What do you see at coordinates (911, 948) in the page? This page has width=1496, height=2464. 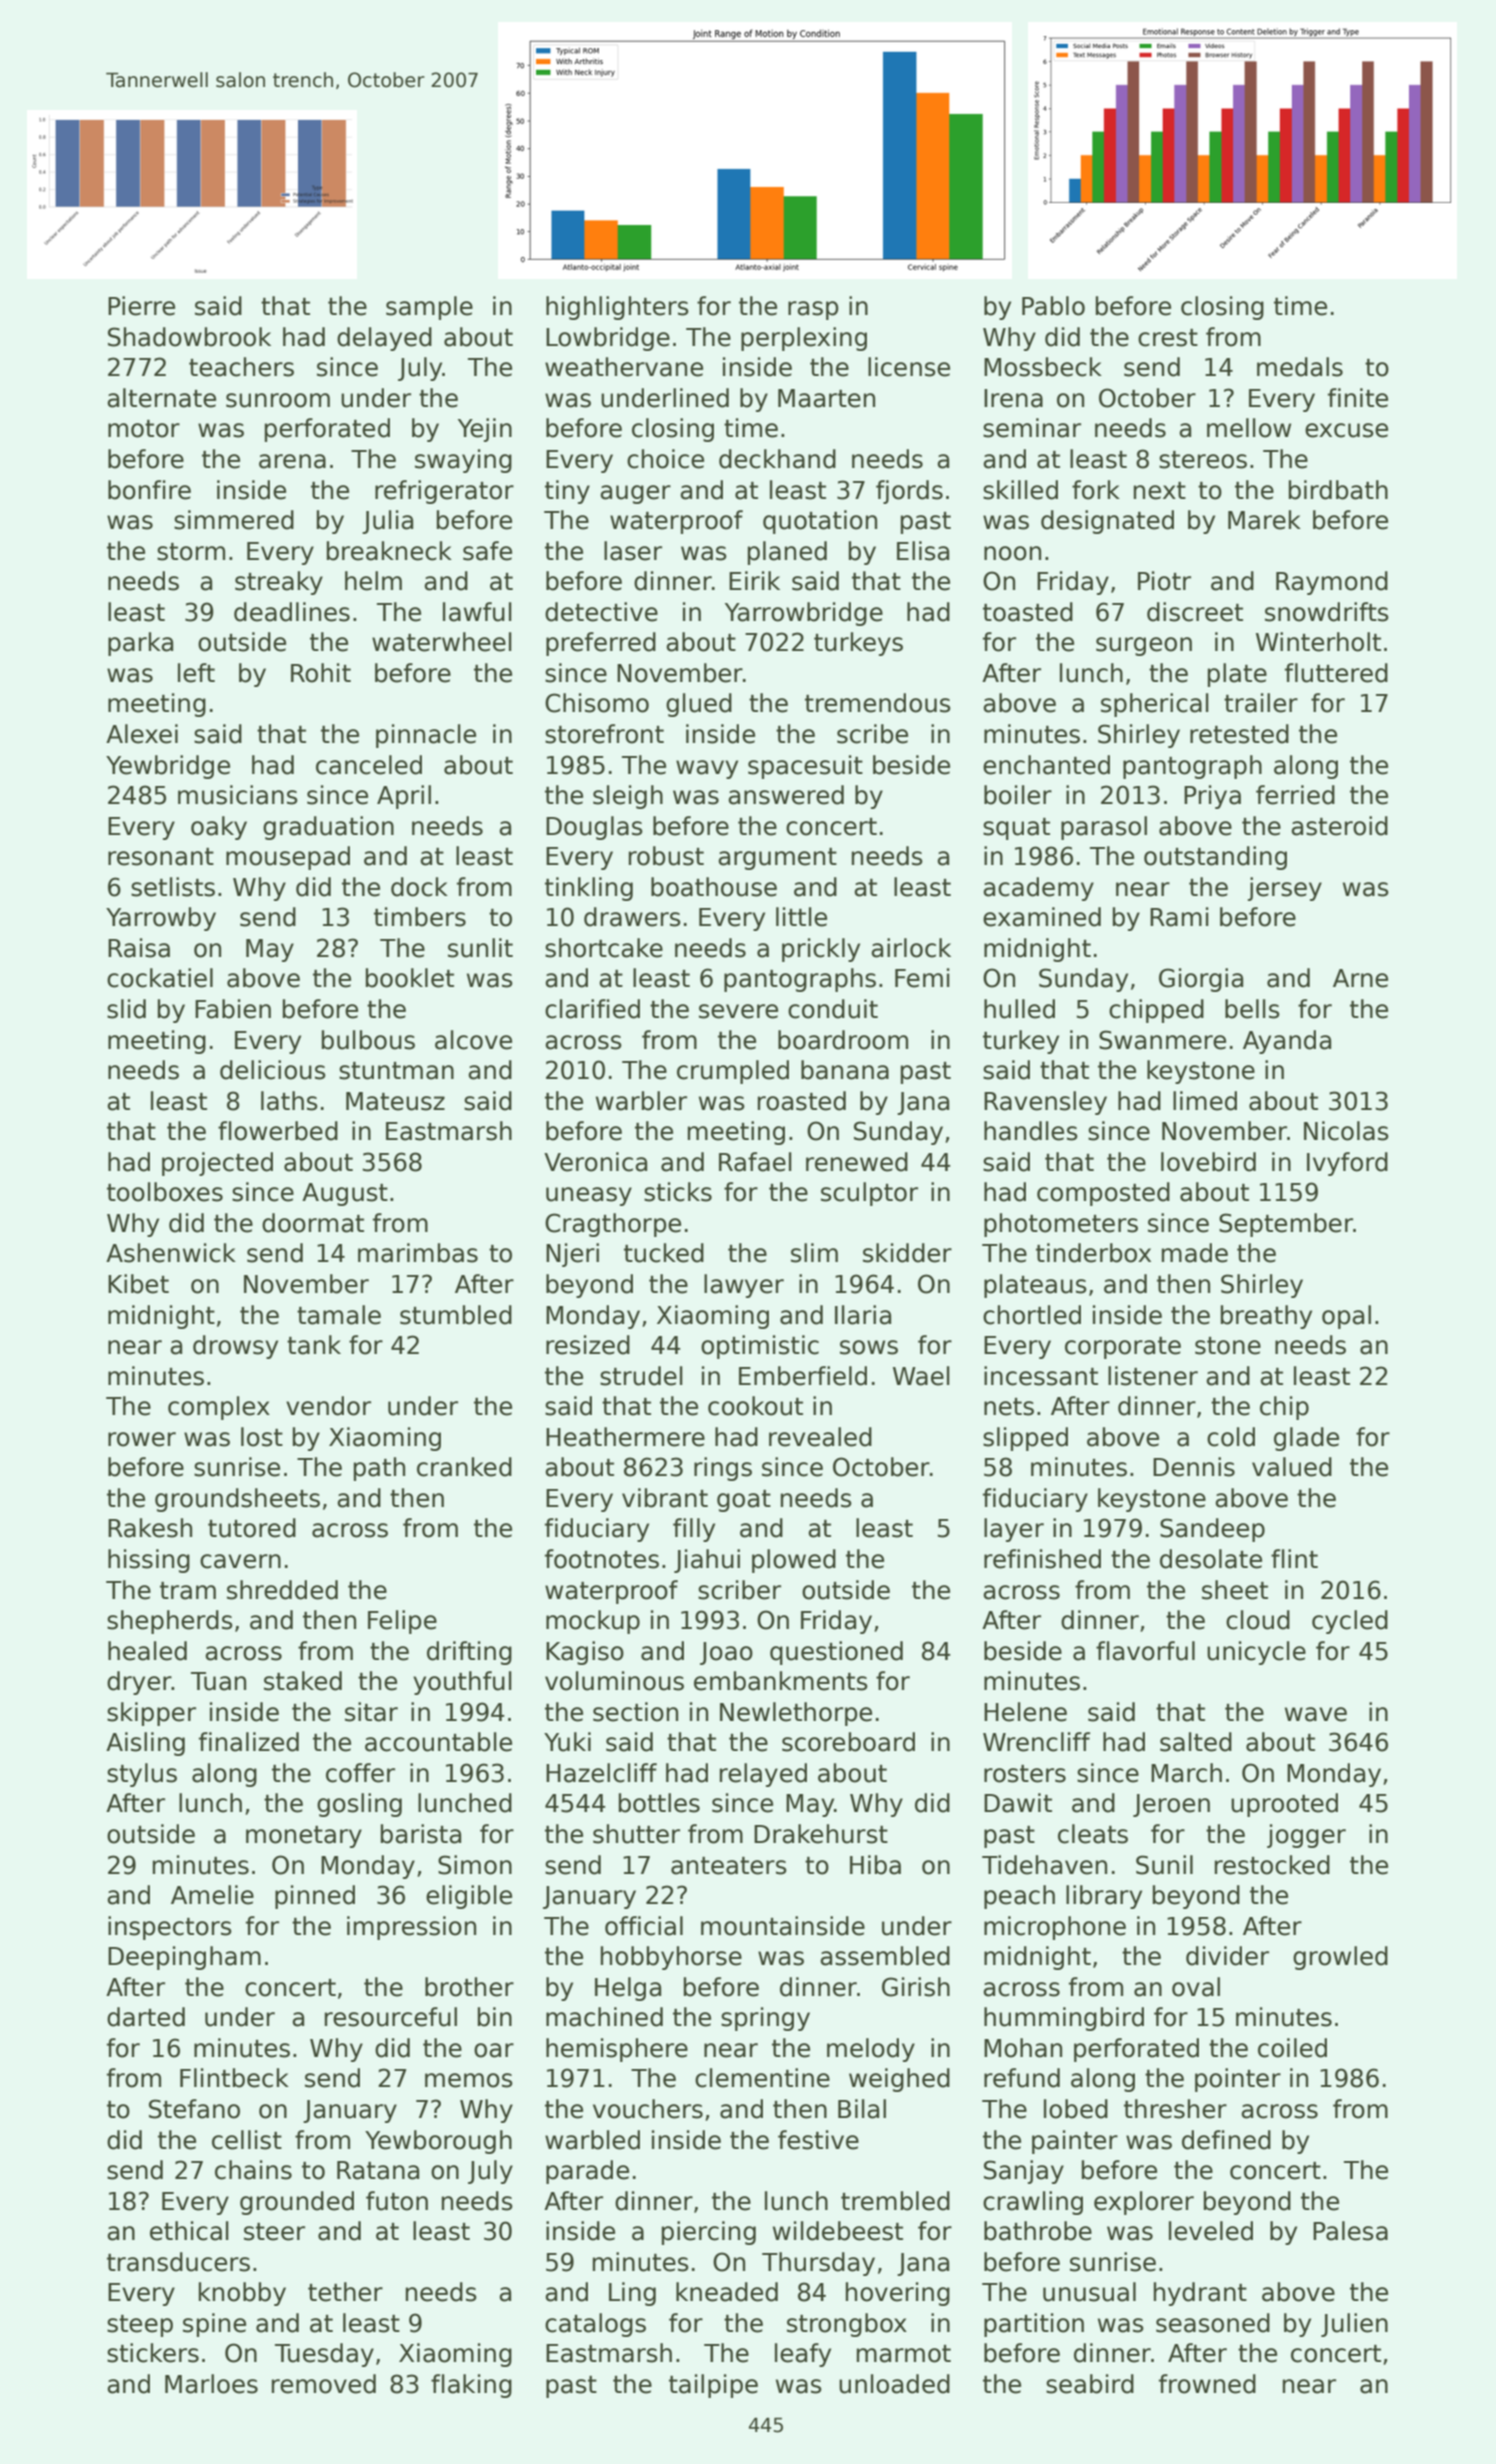 I see `airlock` at bounding box center [911, 948].
